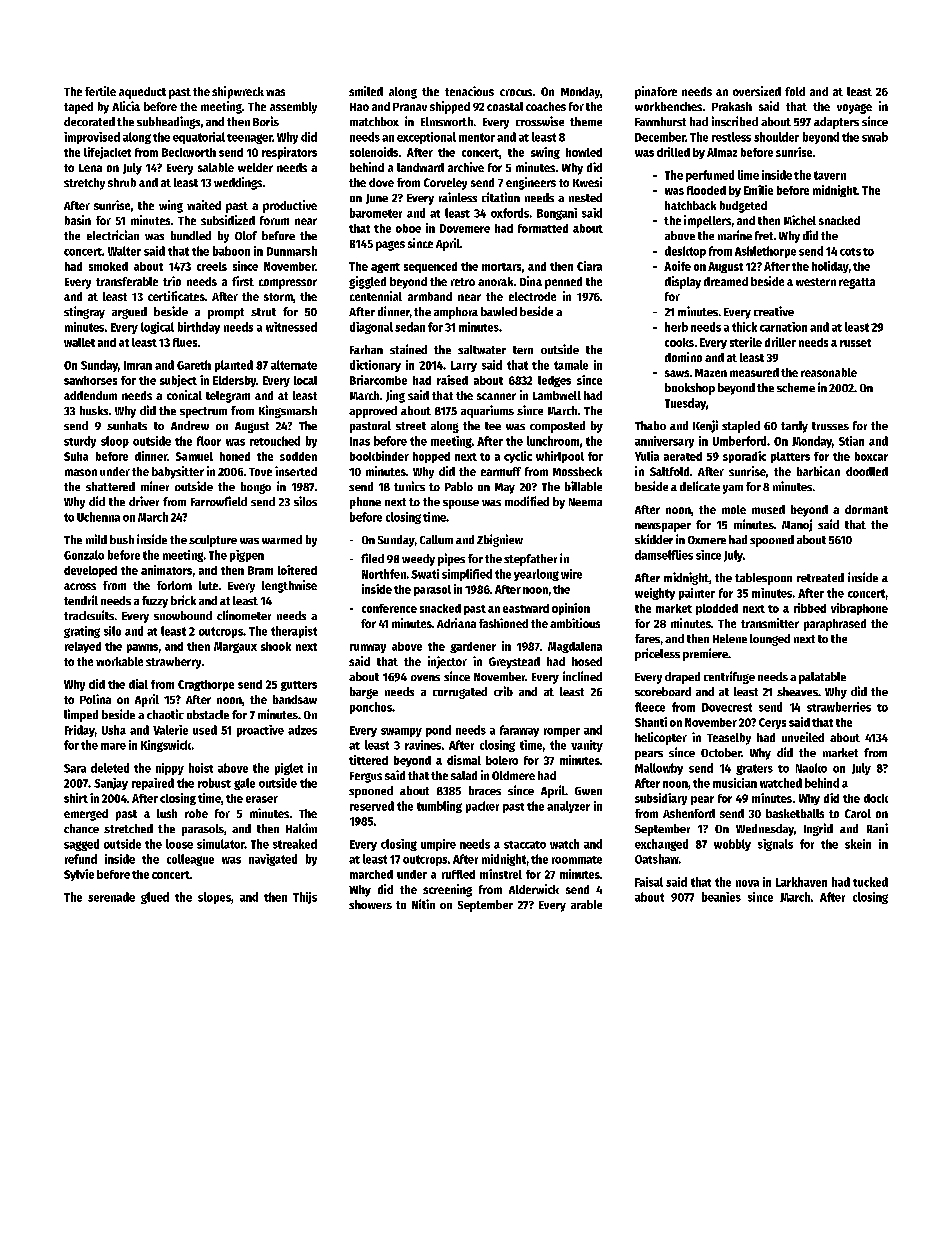 The image size is (952, 1233). I want to click on baboon, so click(231, 251).
